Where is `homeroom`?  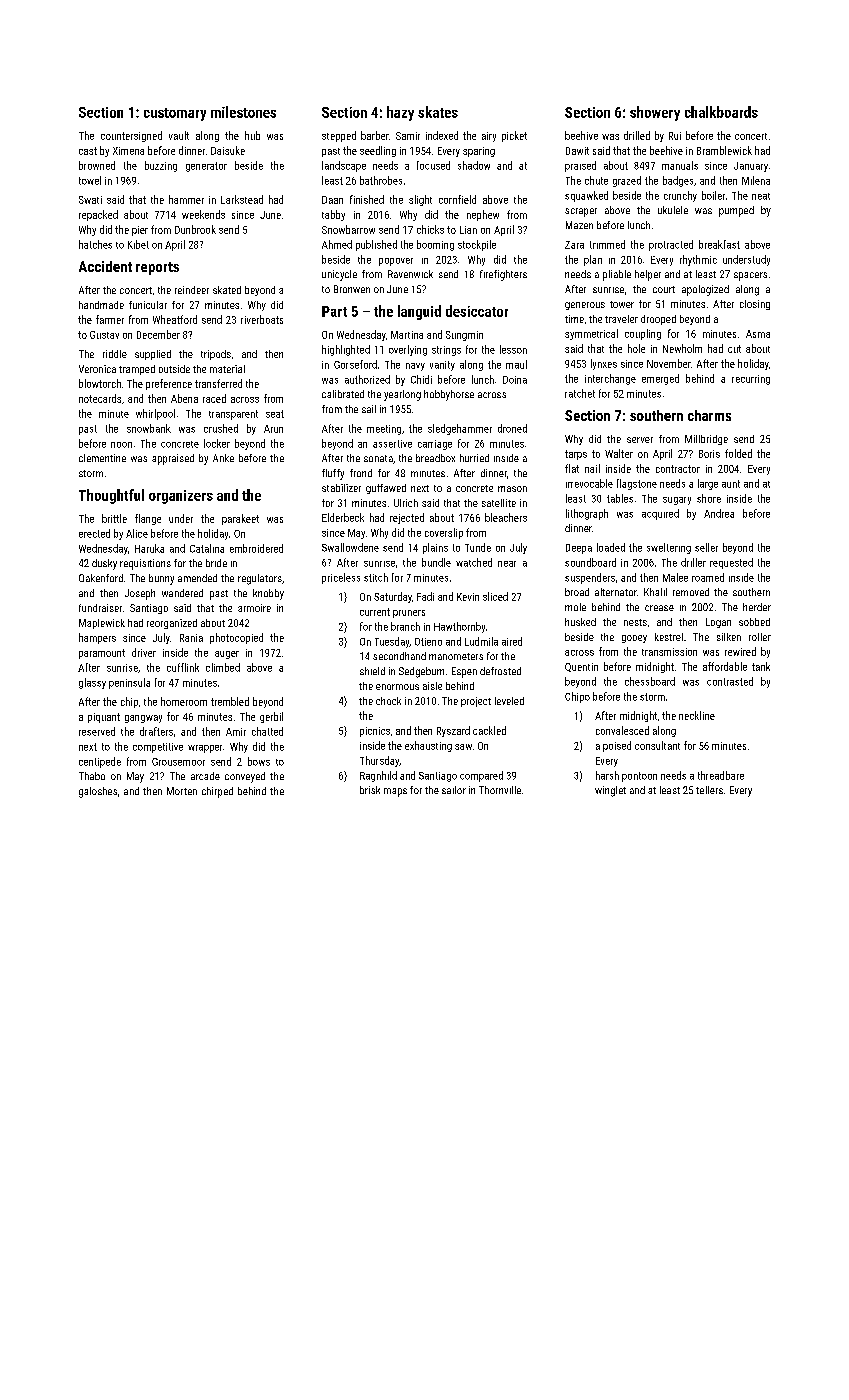
homeroom is located at coordinates (184, 701).
